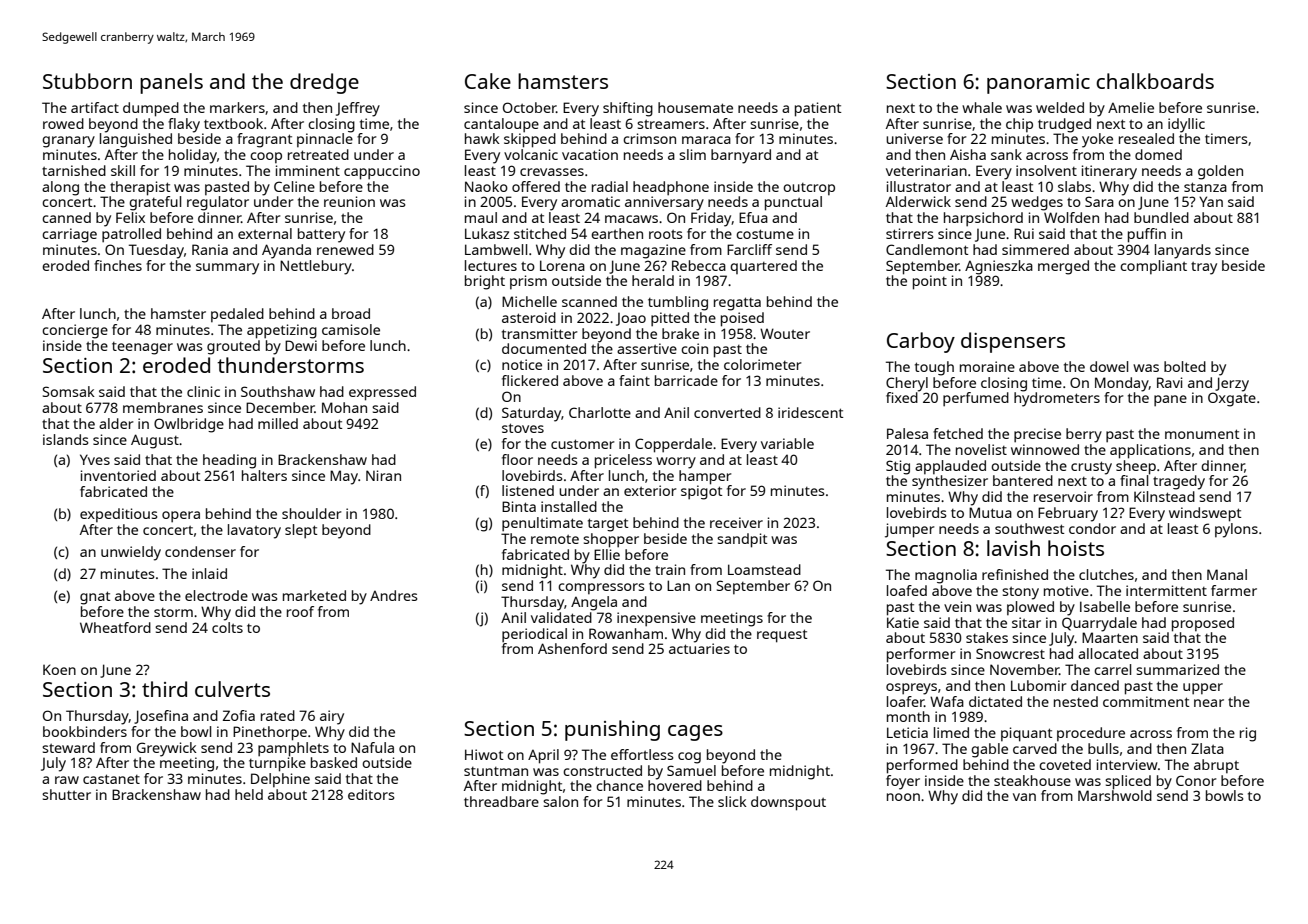 The image size is (1308, 924). Describe the element at coordinates (1202, 434) in the image. I see `monument` at that location.
